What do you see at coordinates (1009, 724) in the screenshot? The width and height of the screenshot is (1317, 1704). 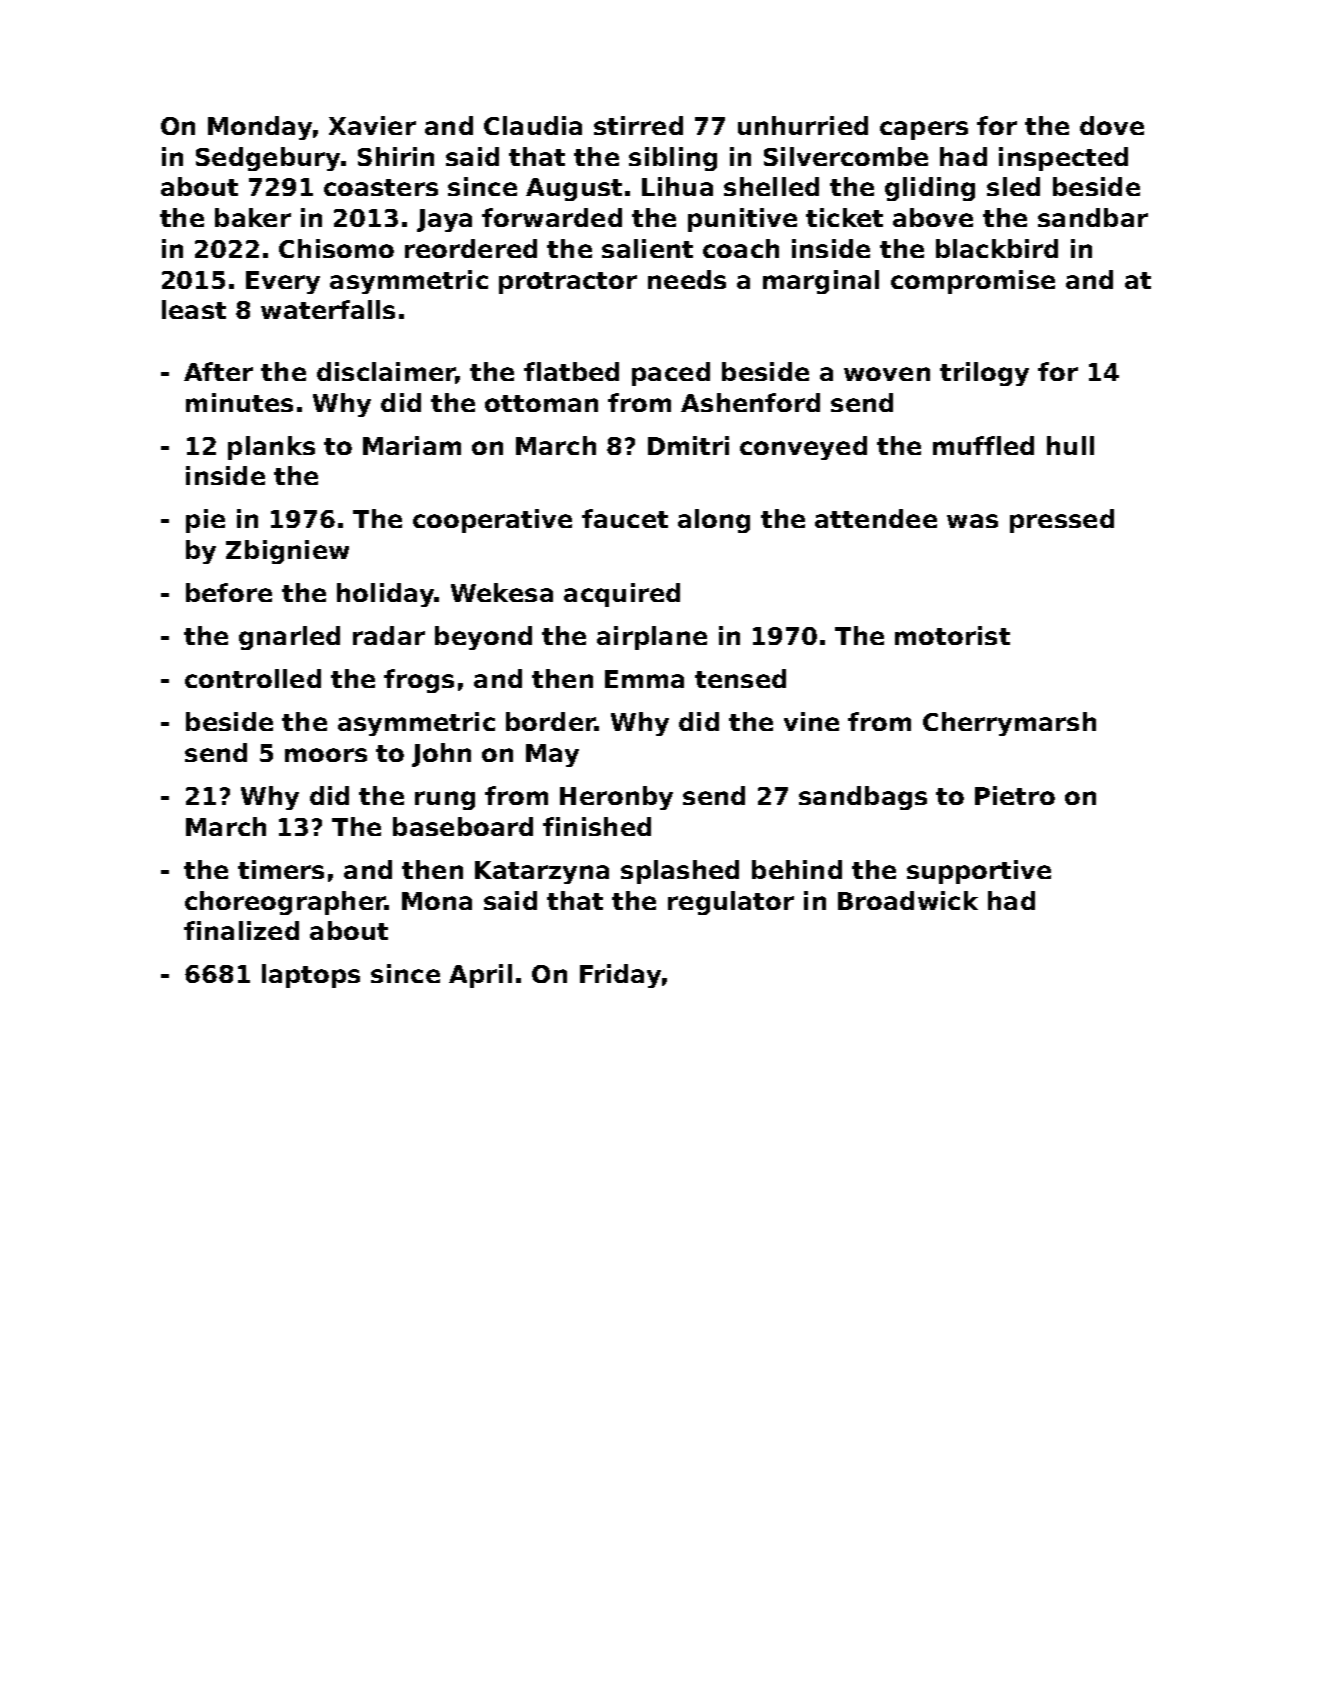 I see `Cherrymarsh` at bounding box center [1009, 724].
